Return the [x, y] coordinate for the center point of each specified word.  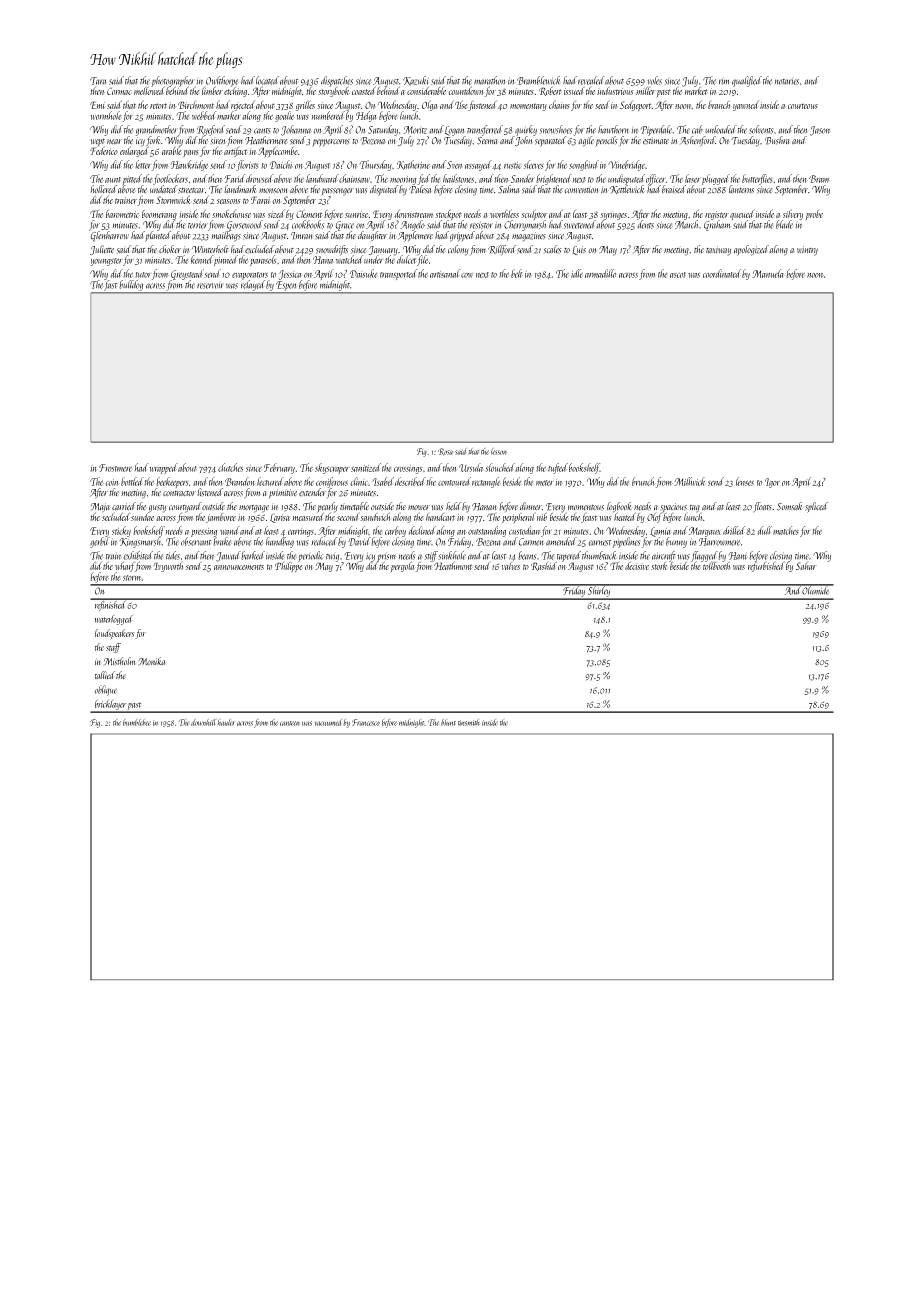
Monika [152, 661]
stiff [431, 556]
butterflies [757, 179]
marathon [489, 80]
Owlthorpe [222, 81]
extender [312, 492]
